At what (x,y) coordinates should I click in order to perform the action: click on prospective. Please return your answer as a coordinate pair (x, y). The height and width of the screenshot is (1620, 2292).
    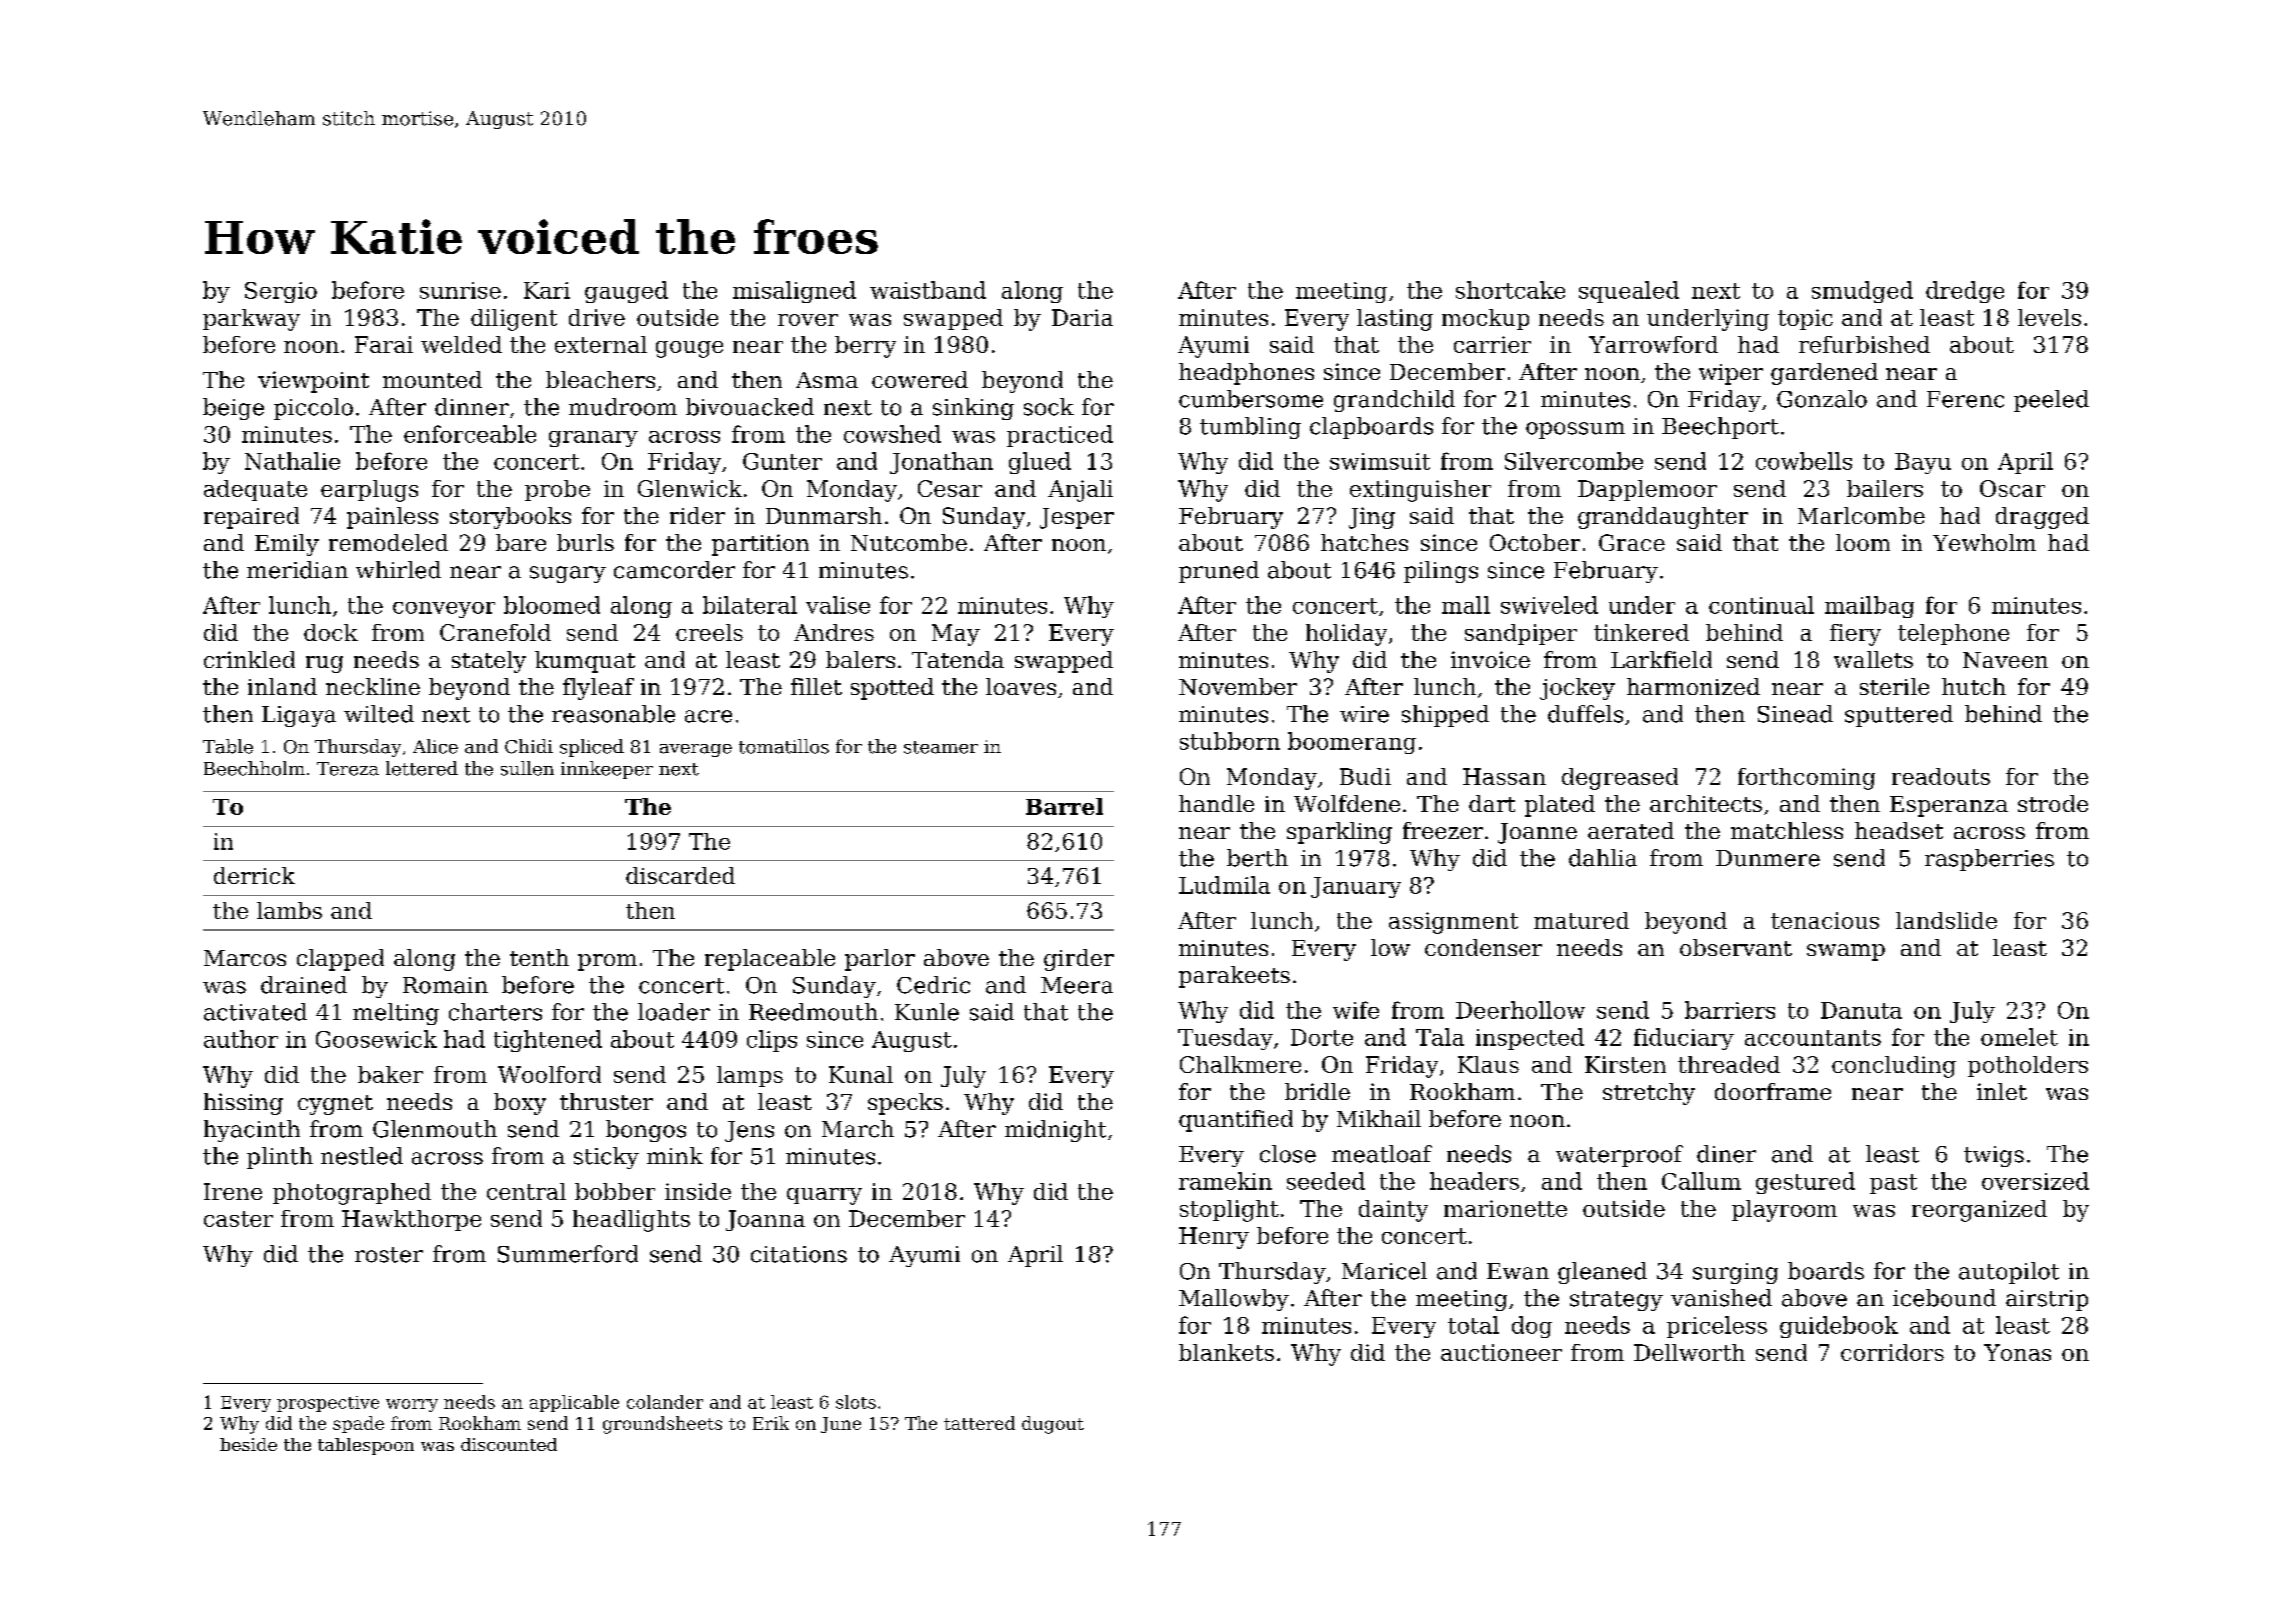
    Looking at the image, I should click on (328, 1404).
